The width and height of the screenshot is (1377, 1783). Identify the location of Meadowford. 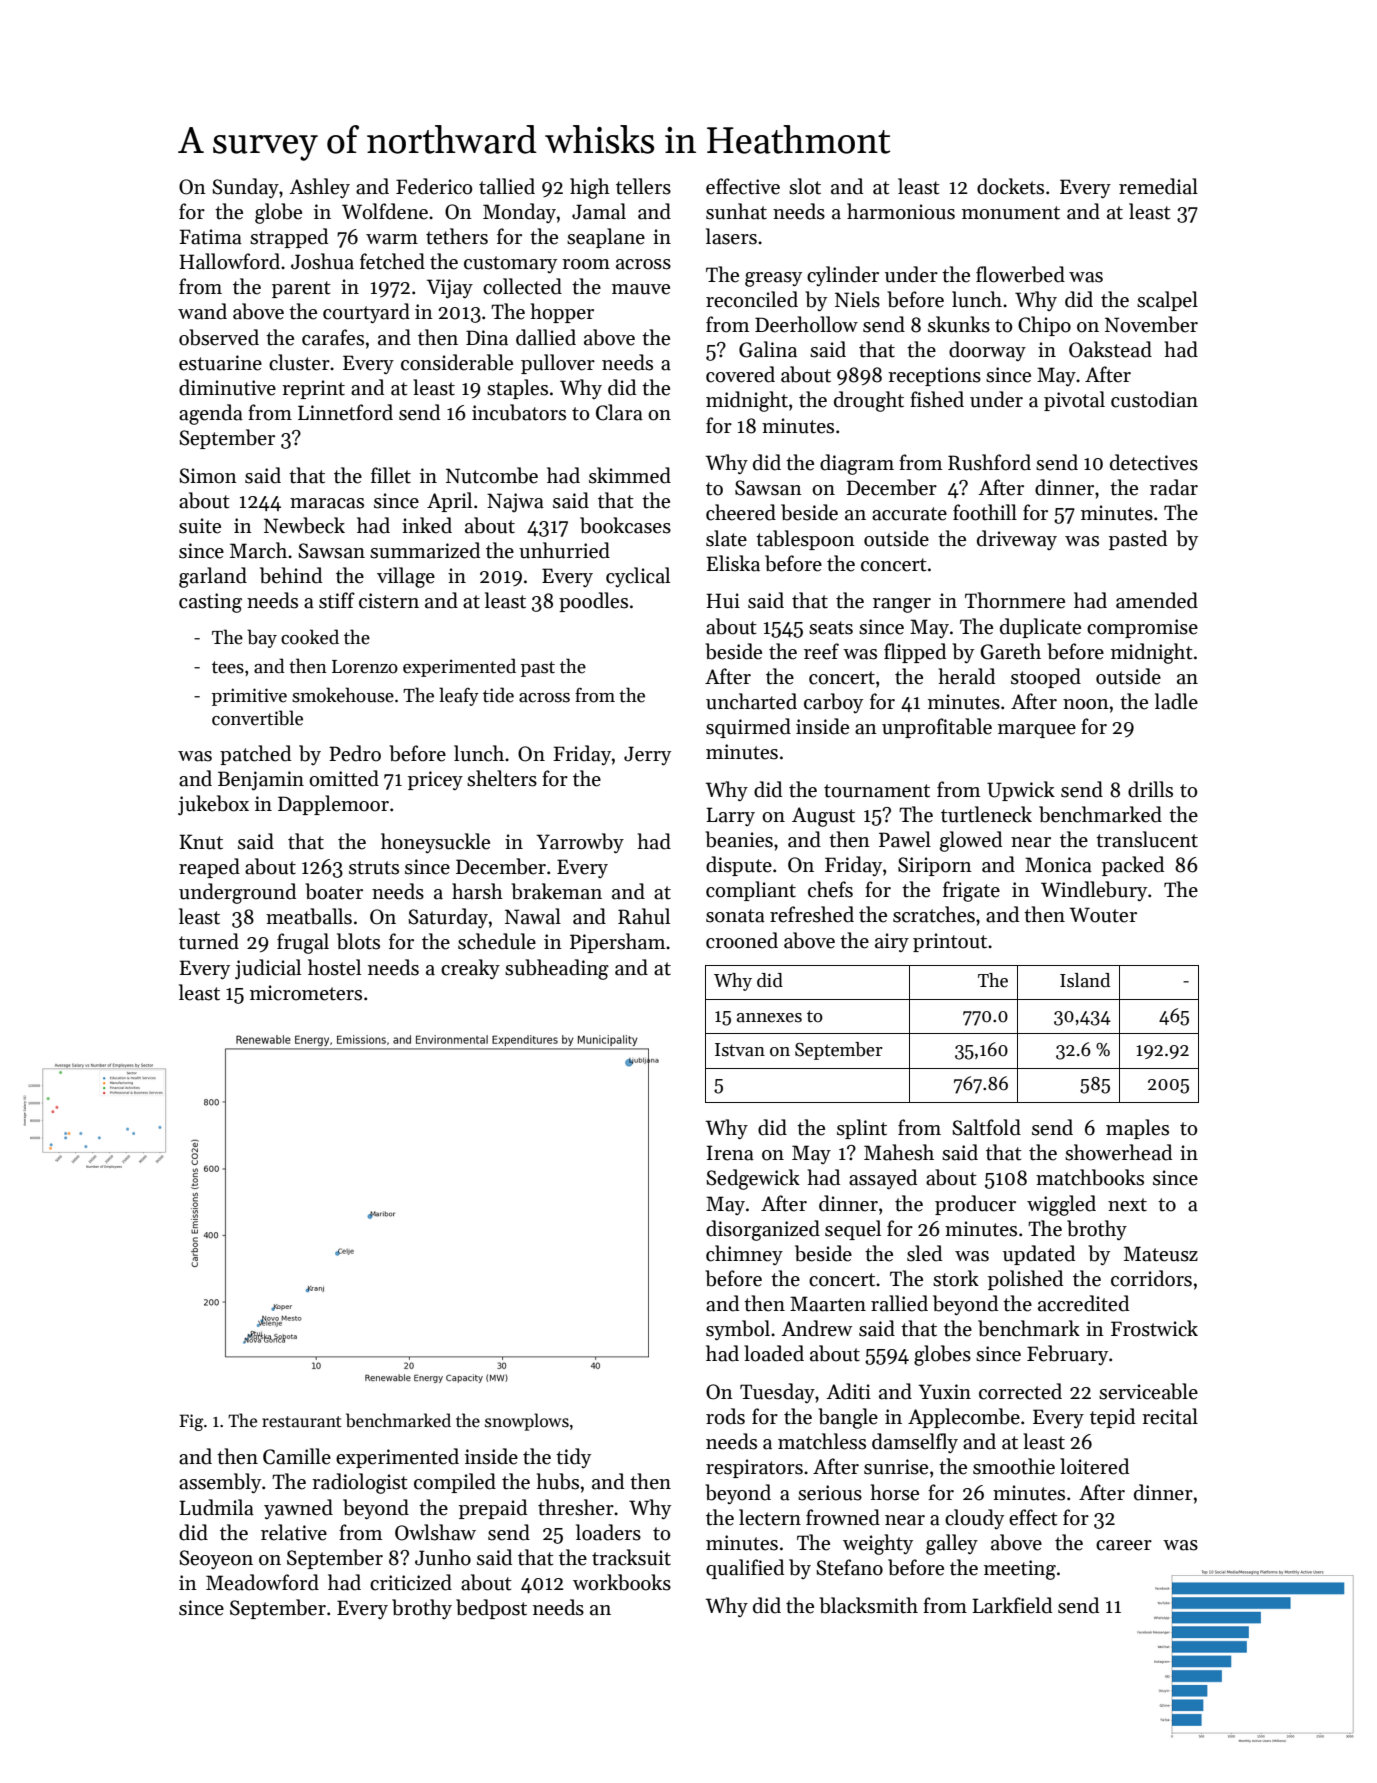
(262, 1582).
